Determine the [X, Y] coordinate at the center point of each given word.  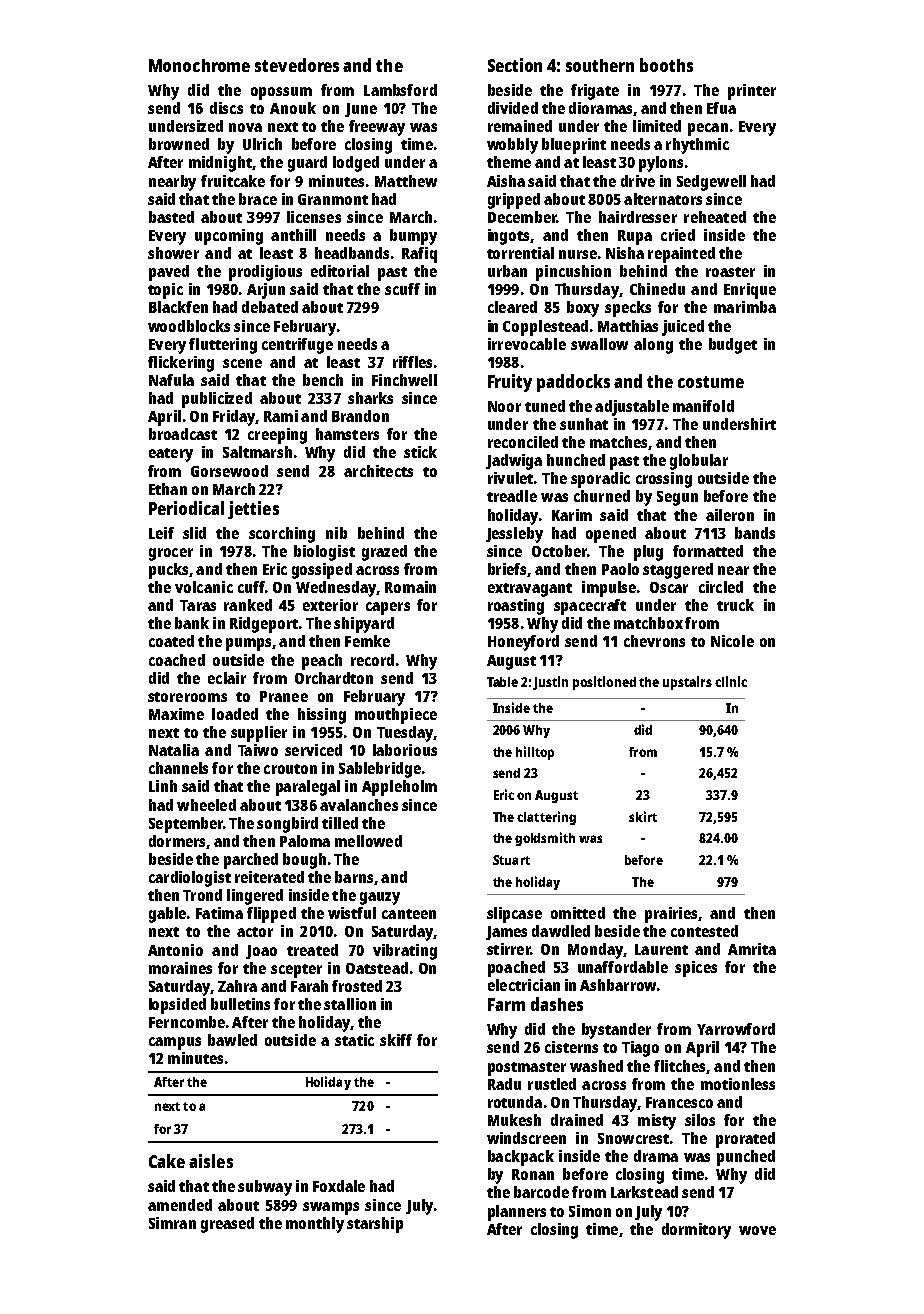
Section [515, 65]
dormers [177, 841]
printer [752, 92]
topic [165, 291]
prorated [745, 1140]
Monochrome [199, 65]
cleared [512, 307]
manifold [703, 406]
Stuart [511, 860]
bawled [232, 1040]
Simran [172, 1223]
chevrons [654, 641]
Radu [504, 1084]
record [372, 660]
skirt [643, 816]
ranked [248, 605]
